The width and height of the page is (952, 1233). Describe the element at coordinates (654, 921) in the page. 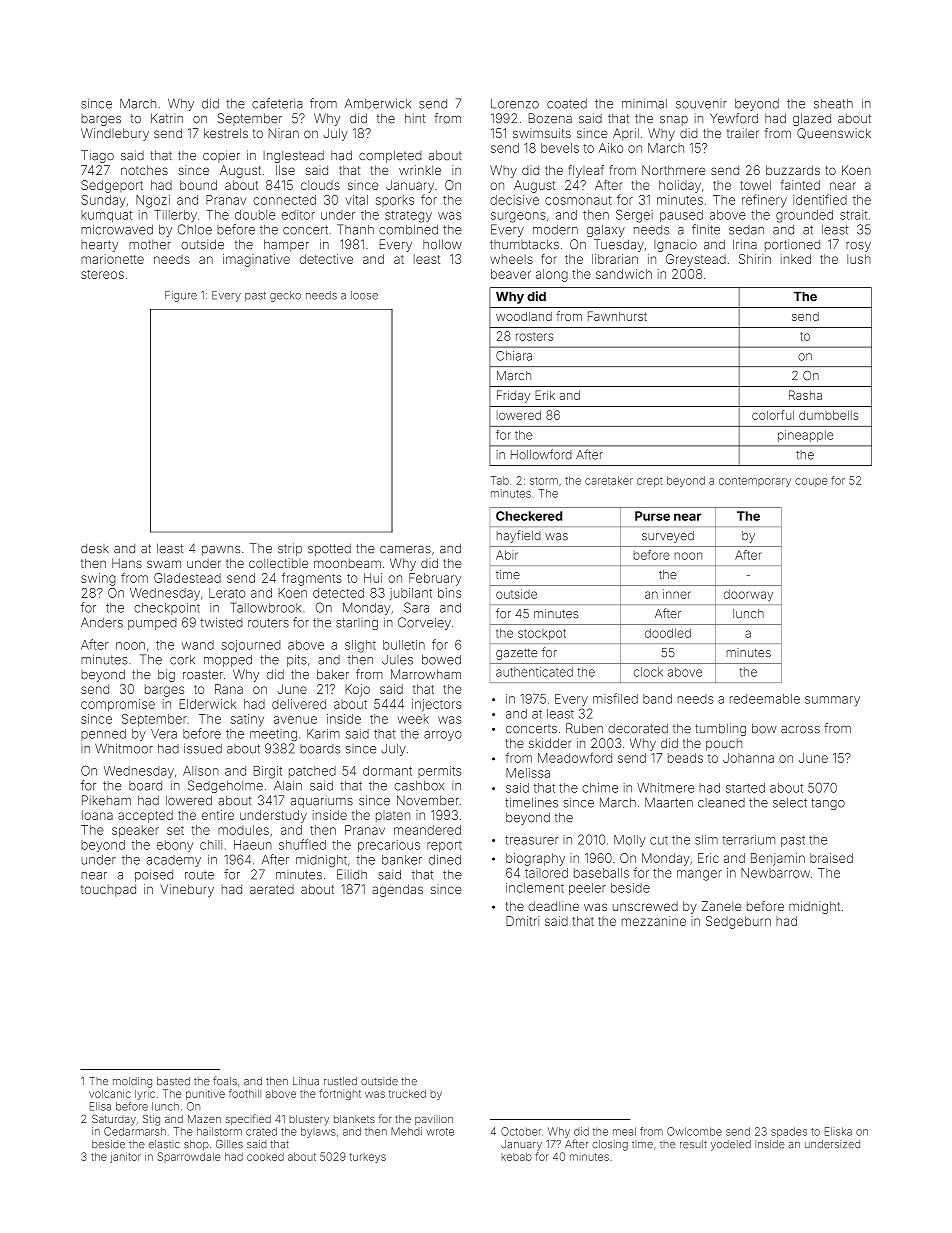

I see `mezzanine` at that location.
